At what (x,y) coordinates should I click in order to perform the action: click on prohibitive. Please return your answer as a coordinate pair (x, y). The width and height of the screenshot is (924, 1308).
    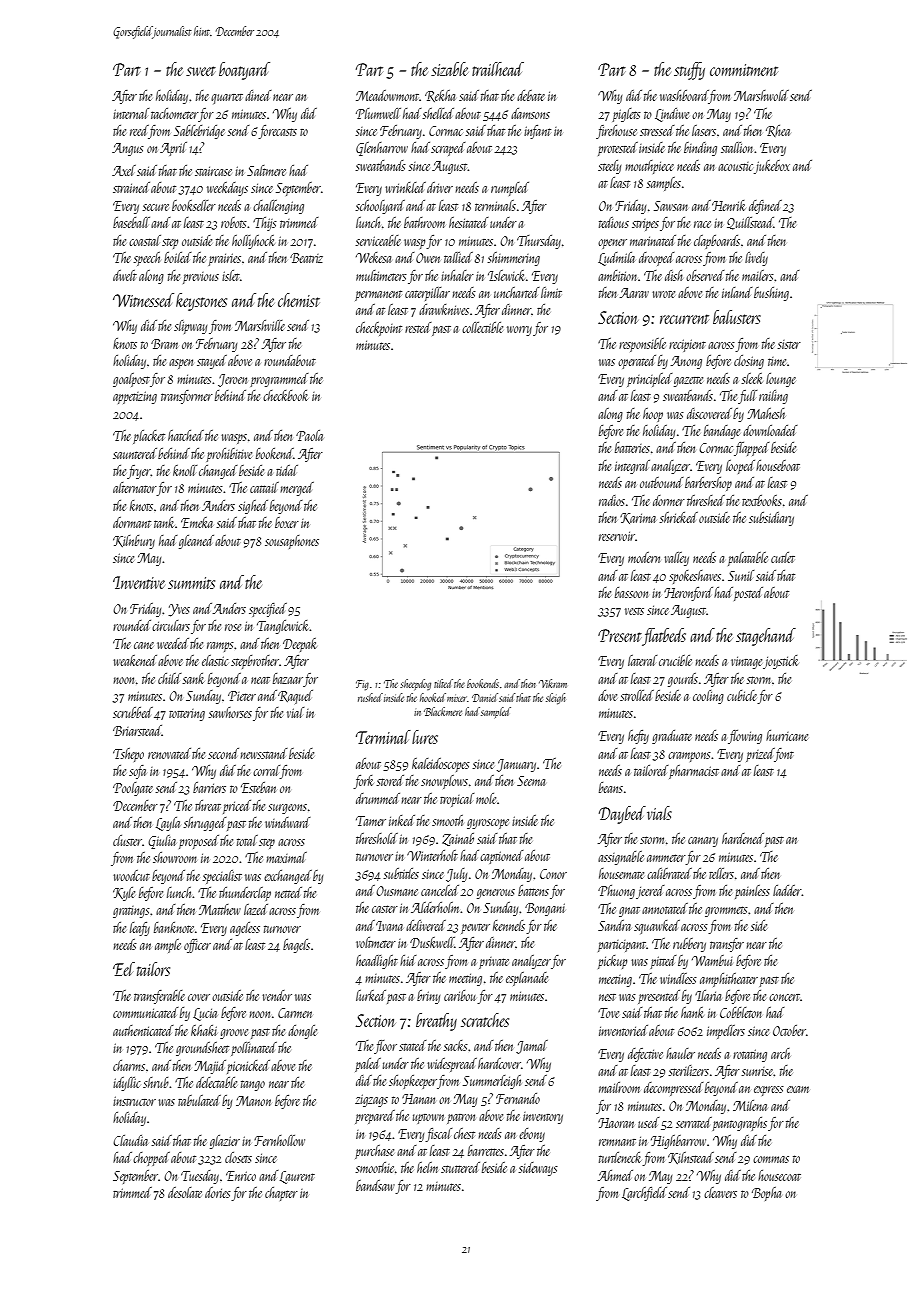
    Looking at the image, I should click on (229, 455).
